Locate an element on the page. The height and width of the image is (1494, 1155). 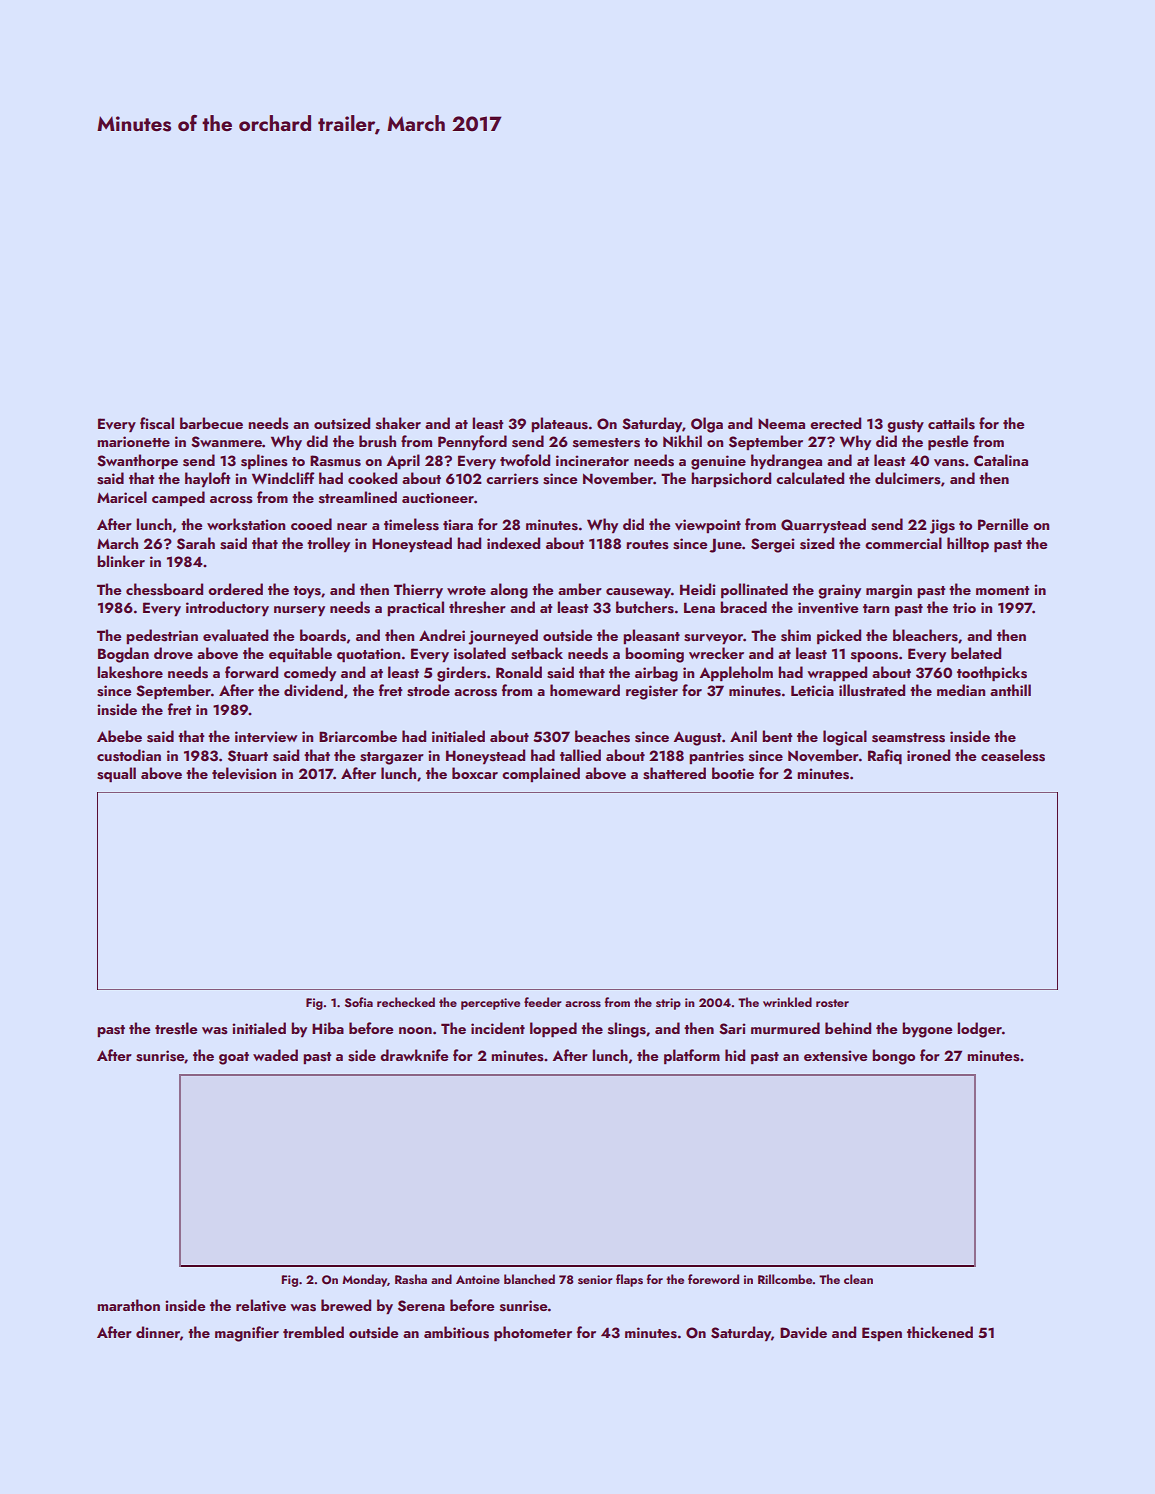
lopped is located at coordinates (553, 1029).
